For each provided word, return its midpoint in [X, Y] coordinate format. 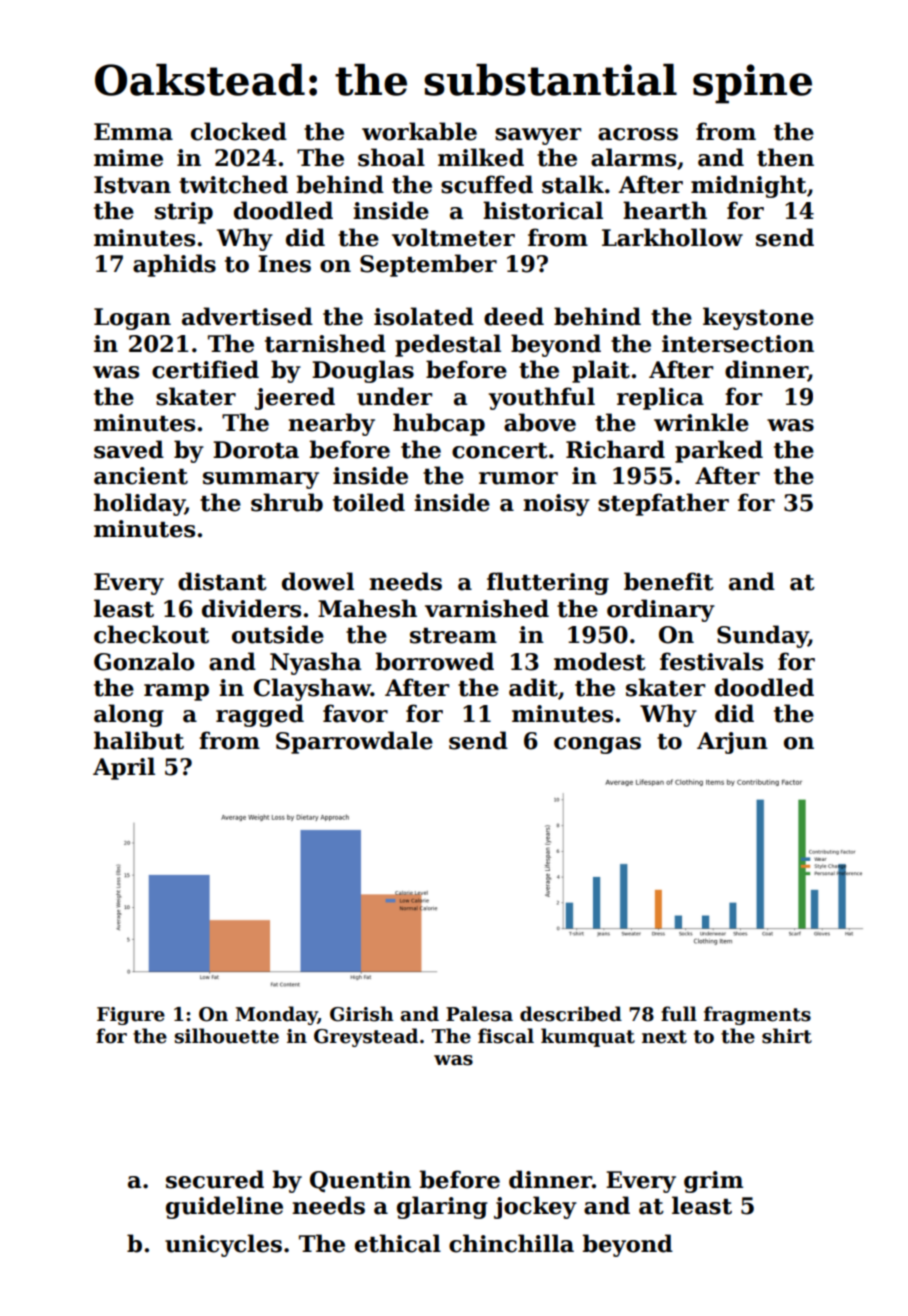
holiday [139, 504]
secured [215, 1179]
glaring [442, 1207]
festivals [711, 661]
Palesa [479, 1014]
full [679, 1014]
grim [713, 1182]
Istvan [132, 185]
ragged [260, 715]
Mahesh [367, 608]
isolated [424, 316]
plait [601, 371]
